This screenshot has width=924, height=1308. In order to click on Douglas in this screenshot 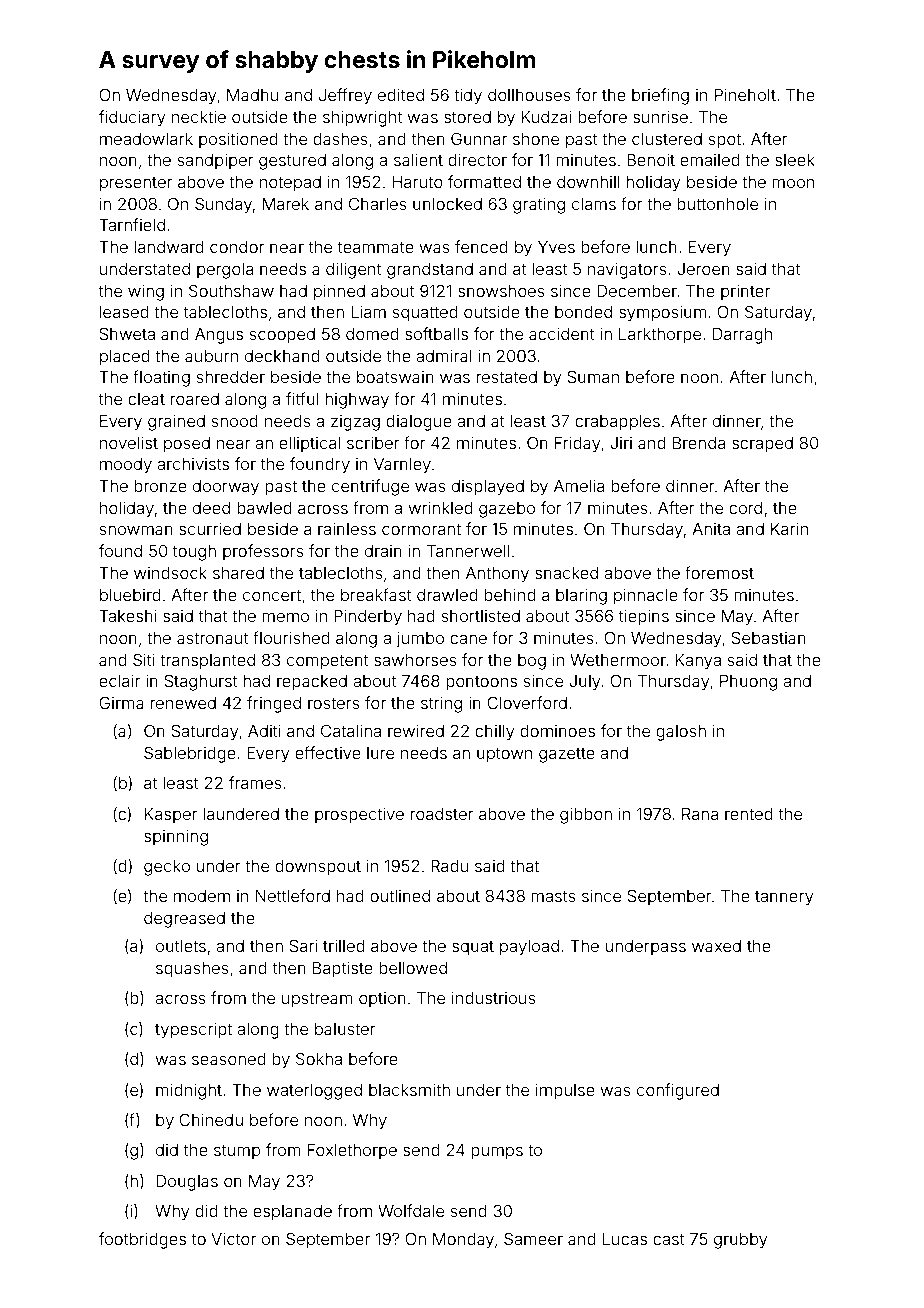, I will do `click(187, 1182)`.
